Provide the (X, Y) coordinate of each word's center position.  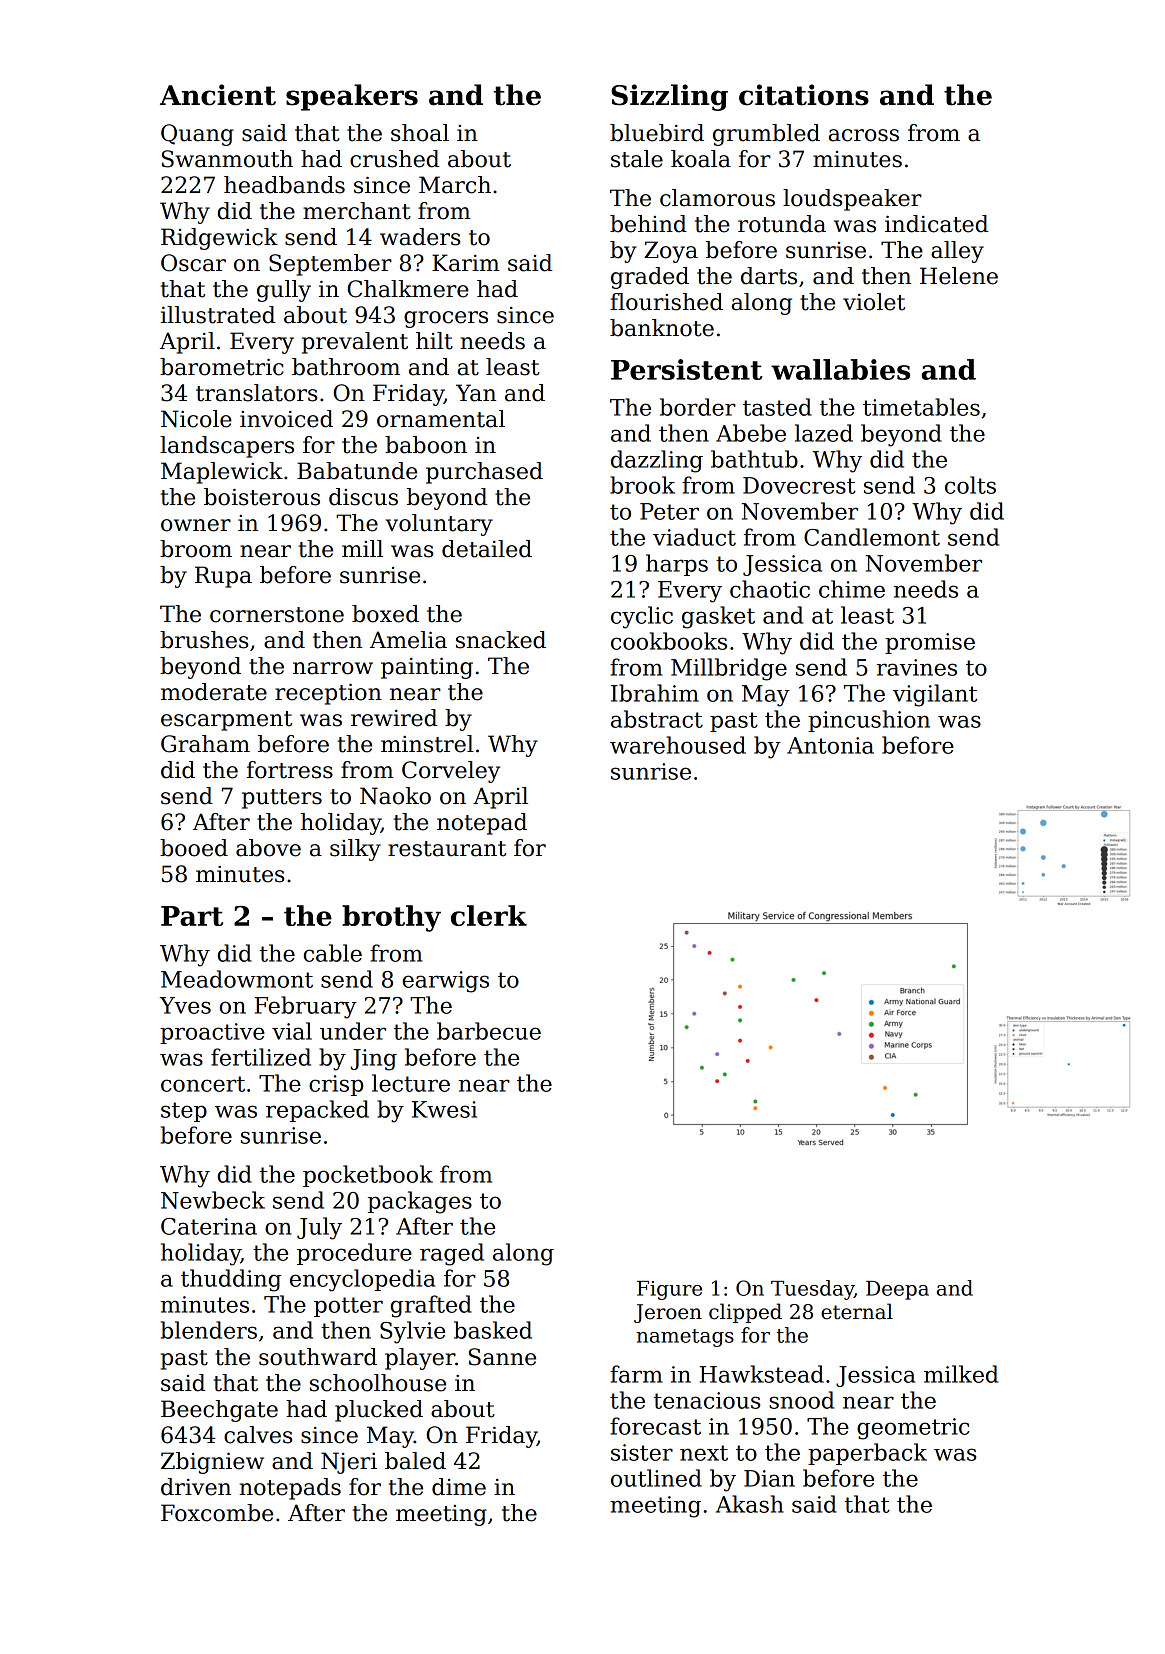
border (698, 407)
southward (318, 1357)
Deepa (897, 1290)
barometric (222, 367)
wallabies (840, 369)
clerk (489, 915)
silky (355, 850)
